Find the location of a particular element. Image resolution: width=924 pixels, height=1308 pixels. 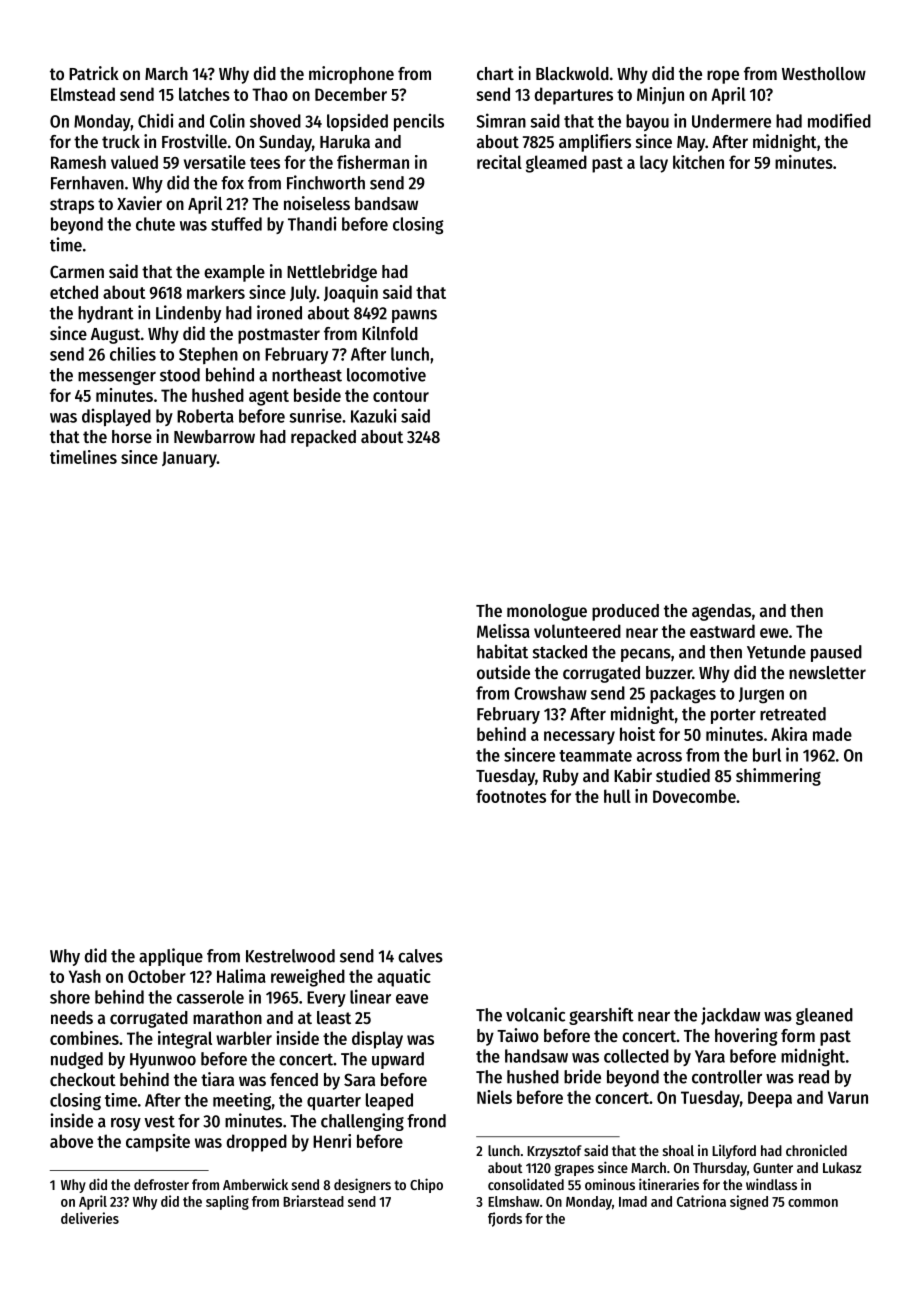

stuffed is located at coordinates (236, 224).
